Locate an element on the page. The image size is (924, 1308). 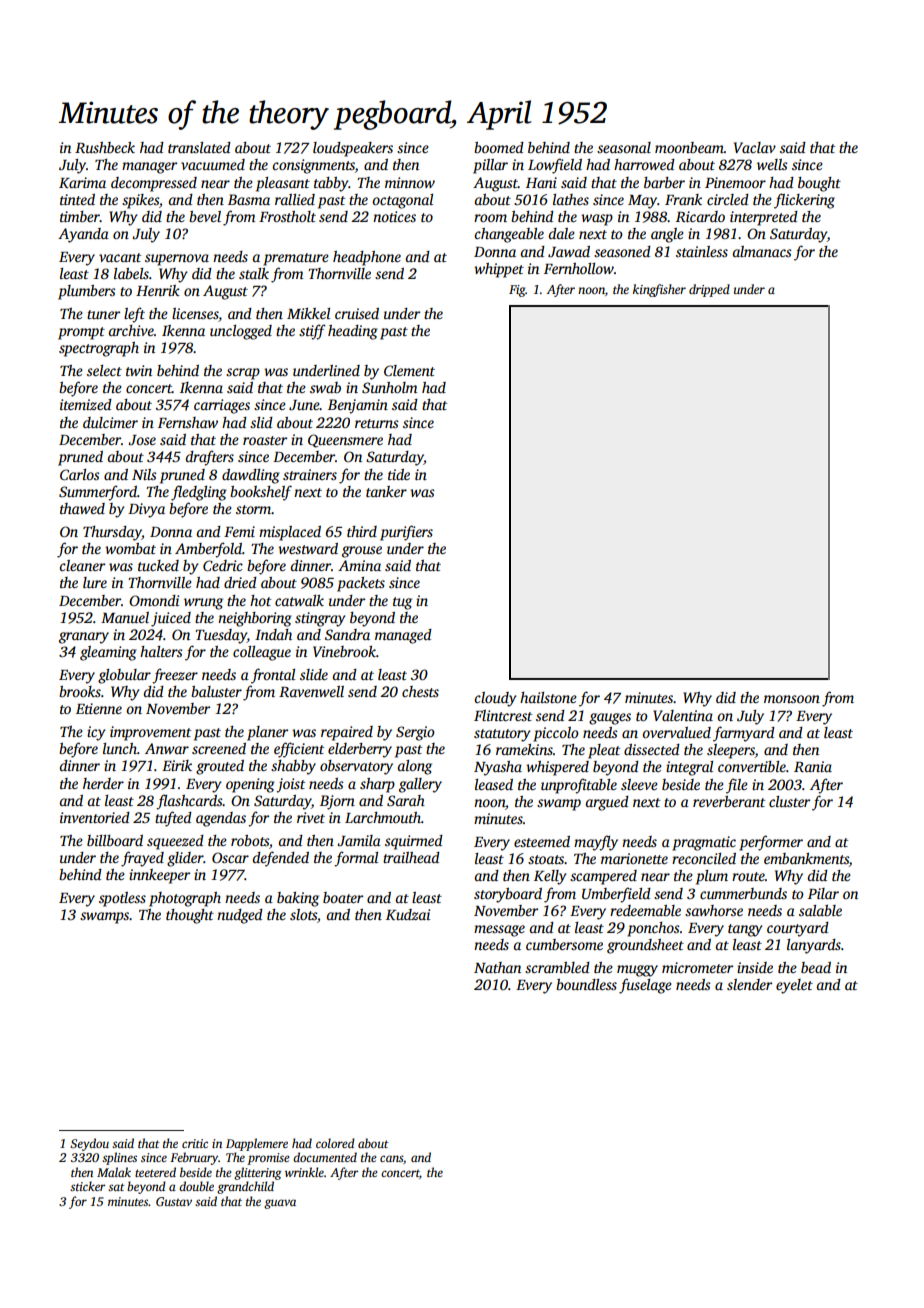
supernova is located at coordinates (177, 260).
